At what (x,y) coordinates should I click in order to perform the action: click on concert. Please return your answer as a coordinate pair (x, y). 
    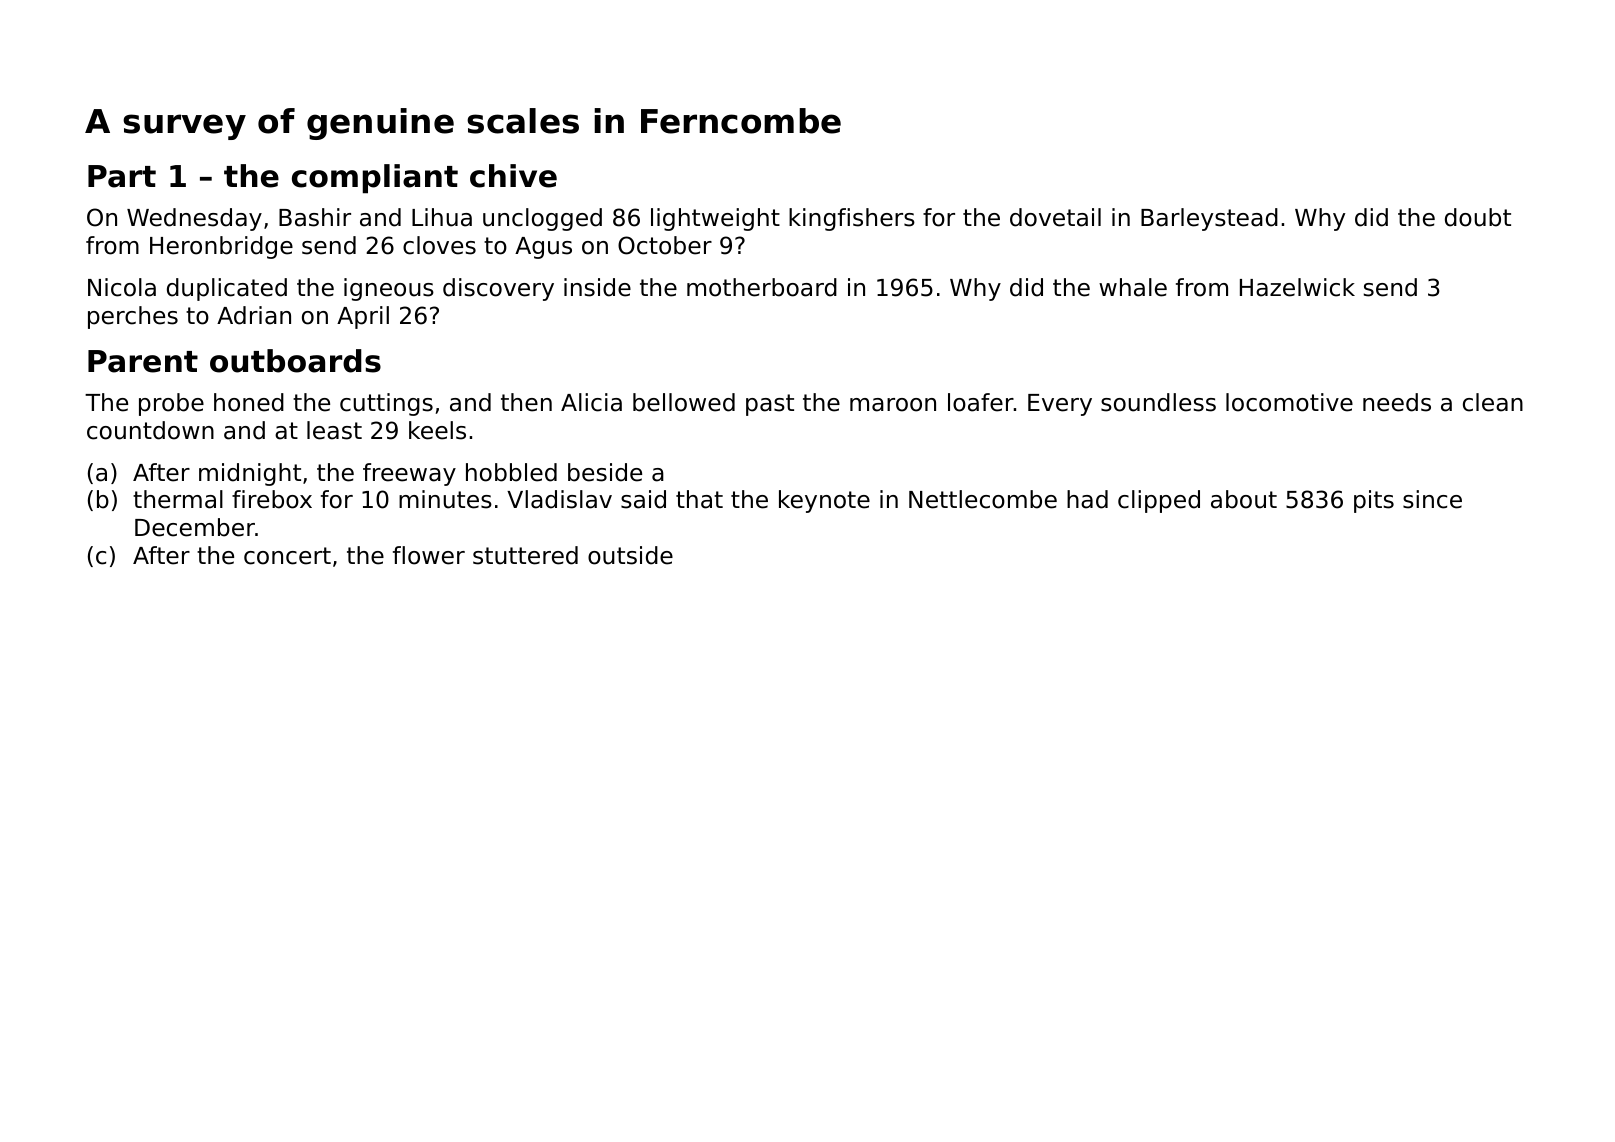
    Looking at the image, I should click on (287, 556).
